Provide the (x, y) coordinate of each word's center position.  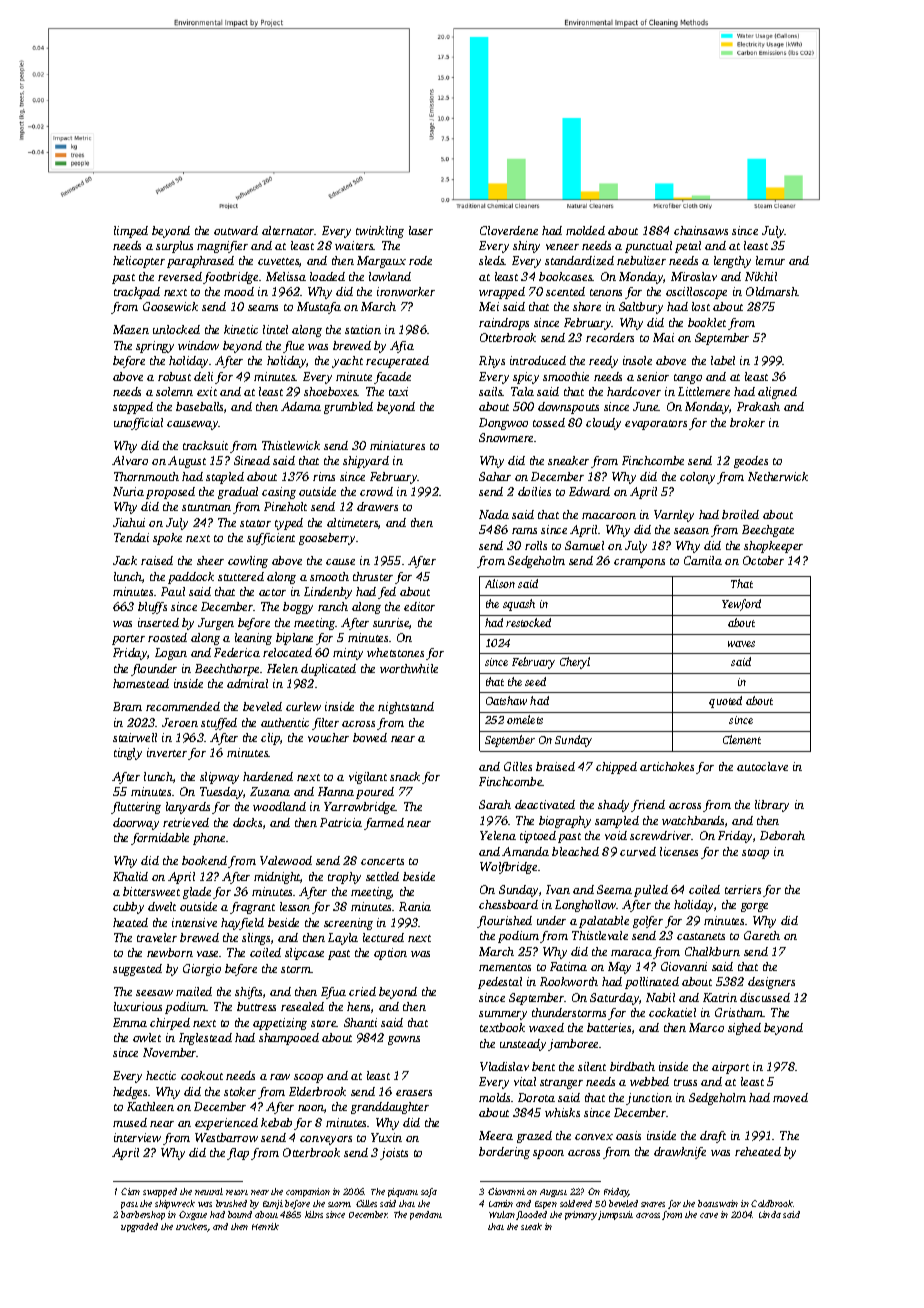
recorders (610, 337)
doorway (136, 824)
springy (155, 347)
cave (709, 1215)
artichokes (667, 766)
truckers (192, 1227)
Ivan (558, 889)
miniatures (397, 445)
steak (531, 1226)
